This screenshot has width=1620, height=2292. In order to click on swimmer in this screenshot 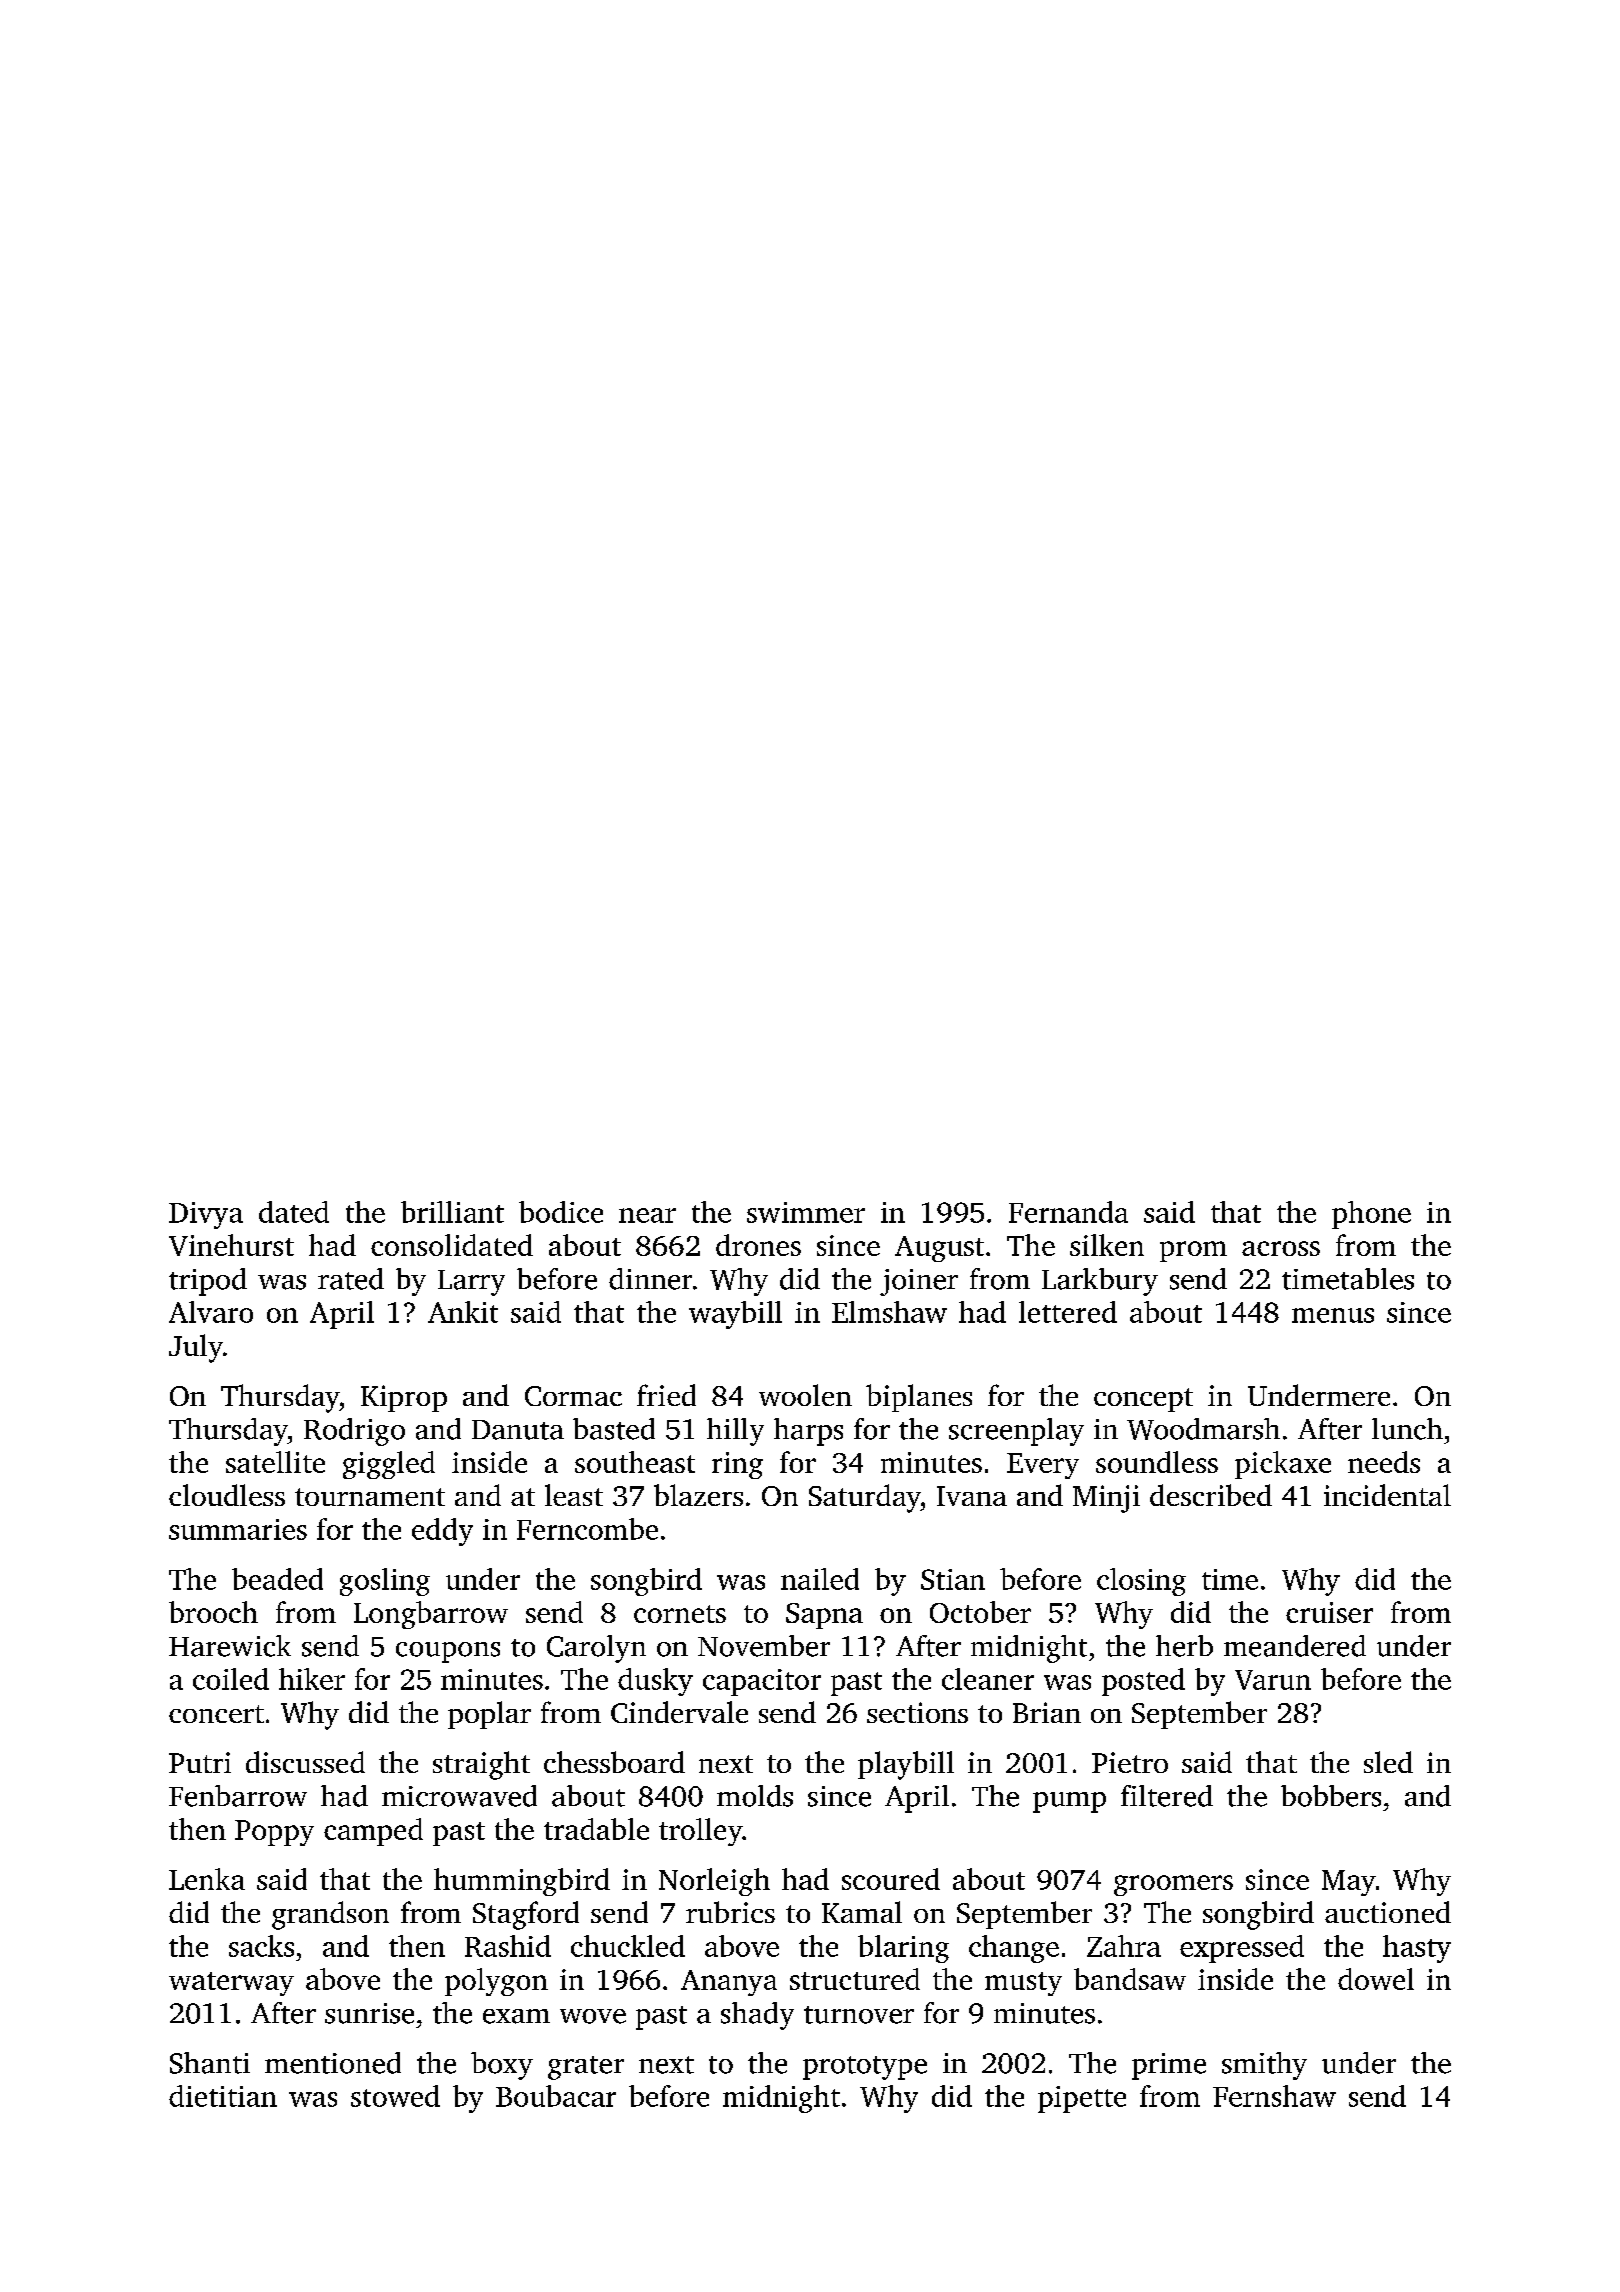, I will do `click(806, 1212)`.
